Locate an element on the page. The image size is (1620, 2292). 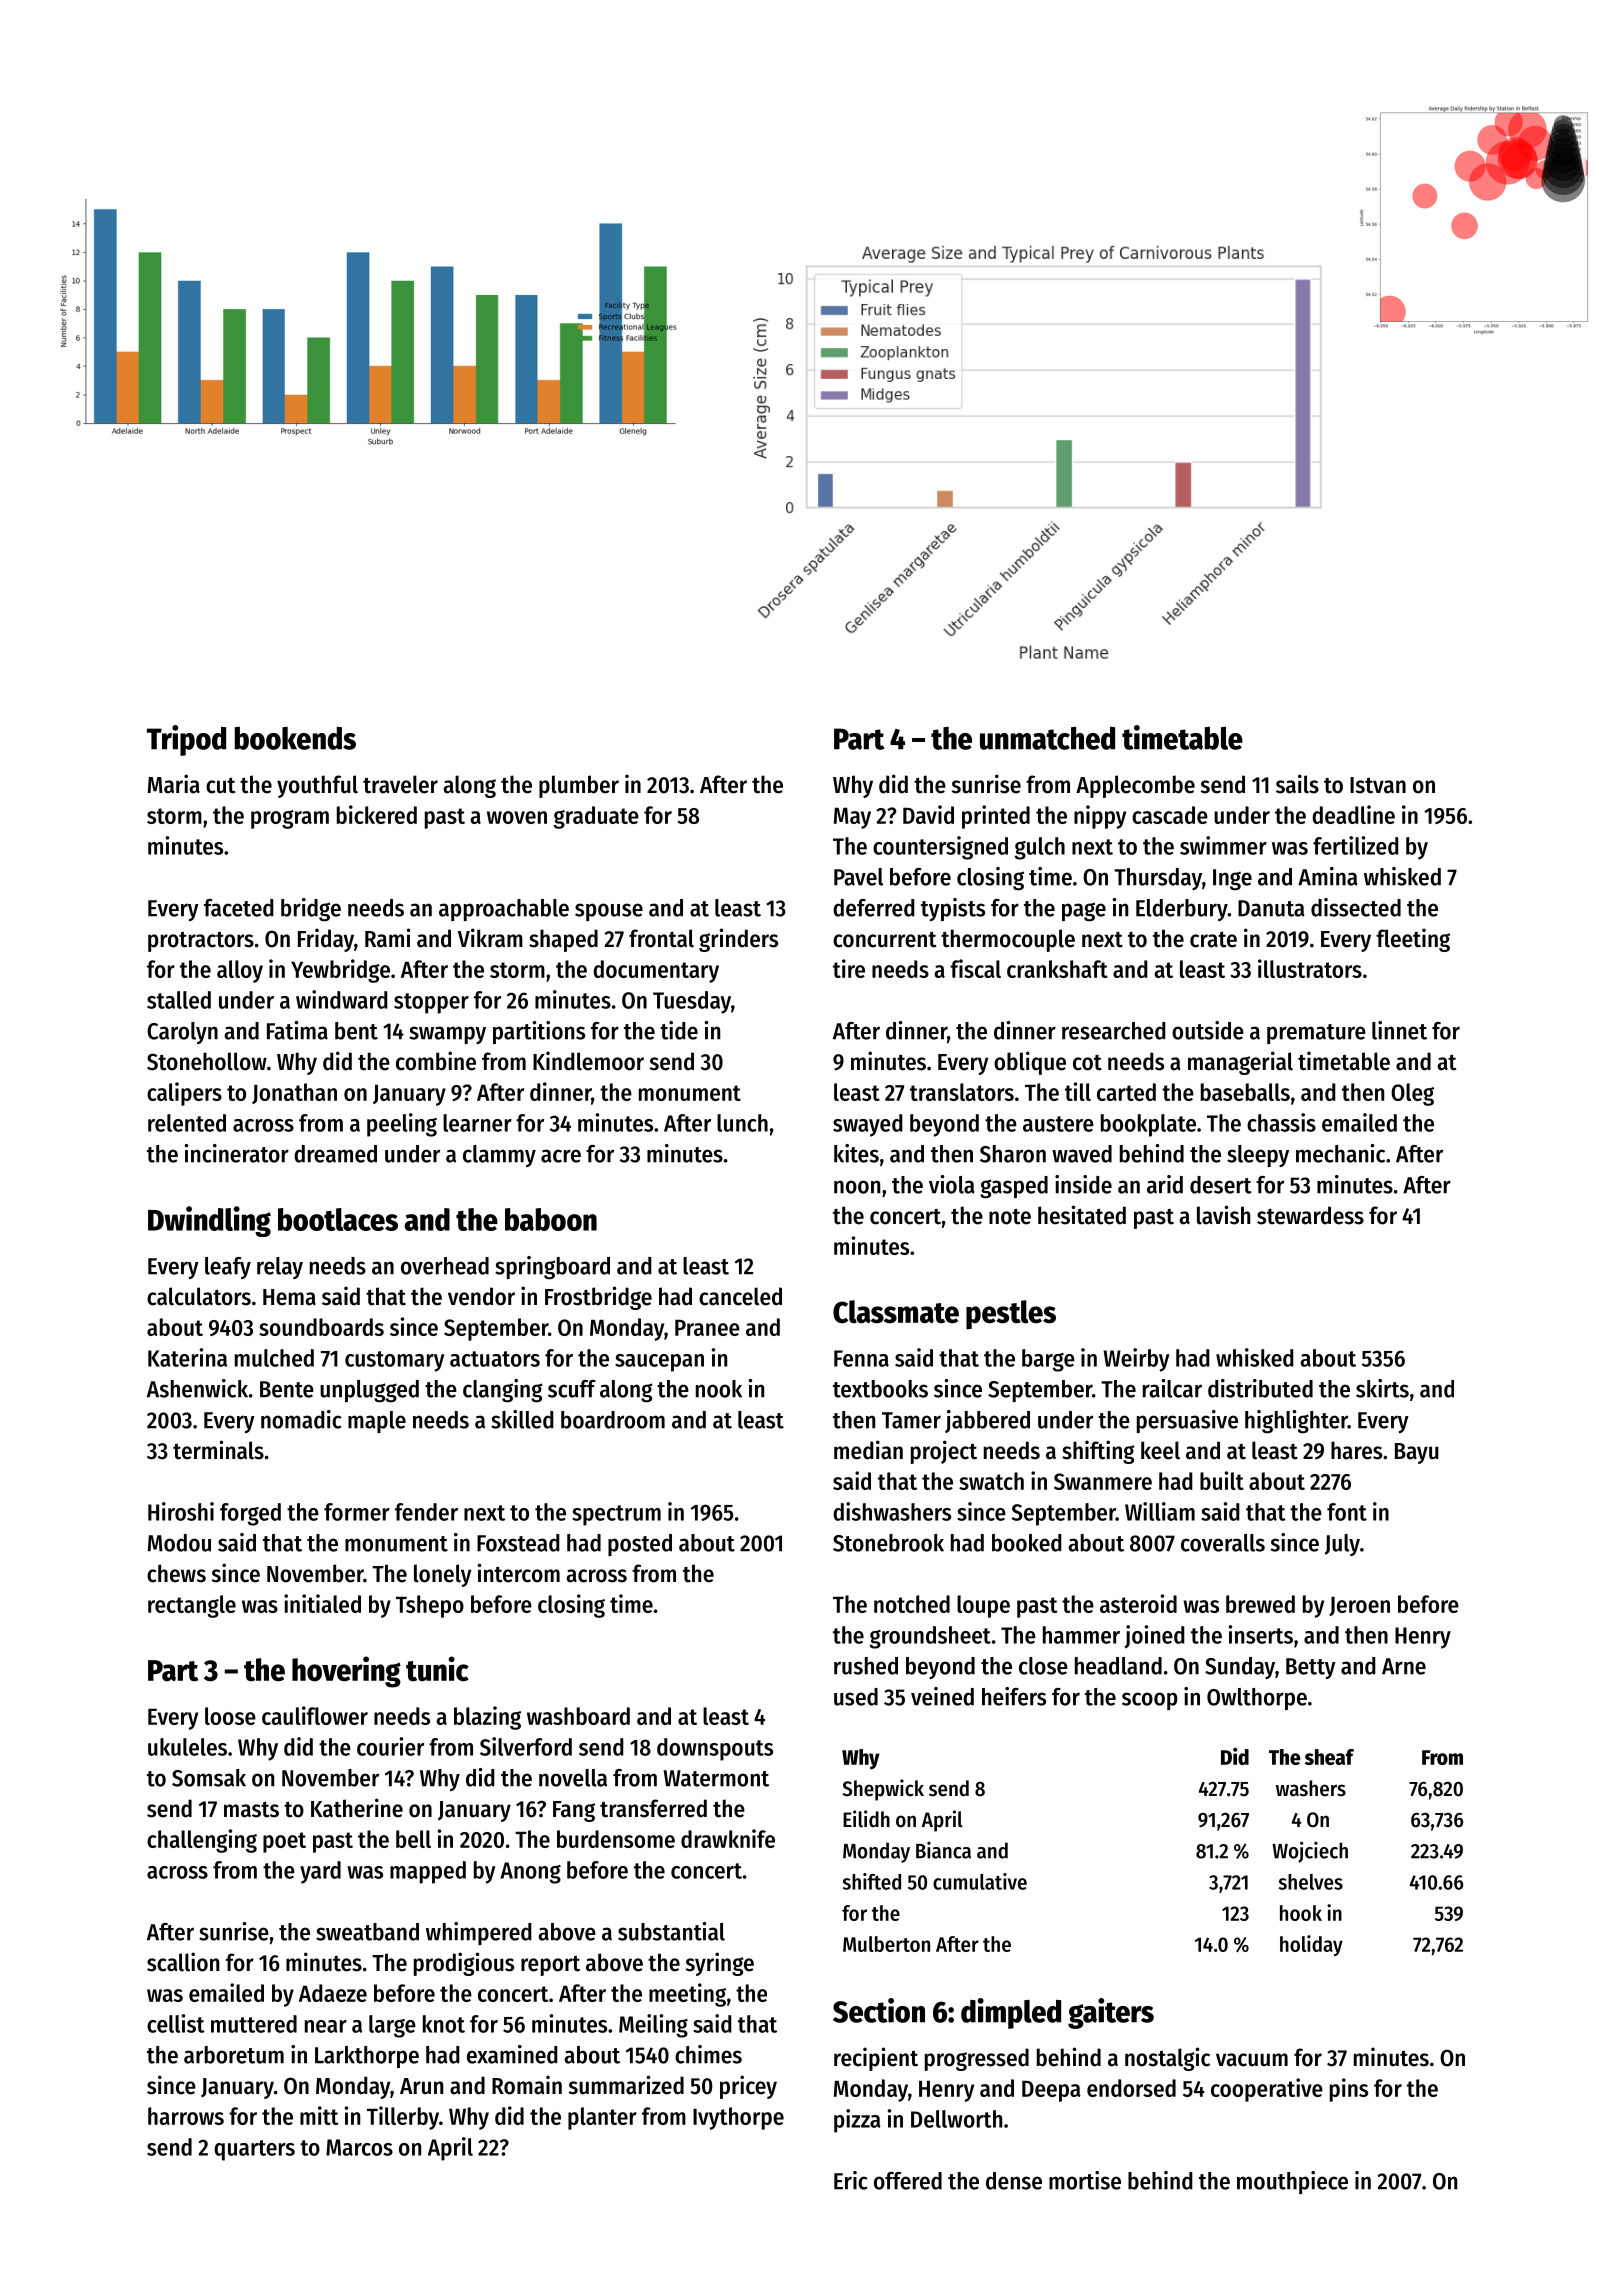
bookends is located at coordinates (295, 738).
